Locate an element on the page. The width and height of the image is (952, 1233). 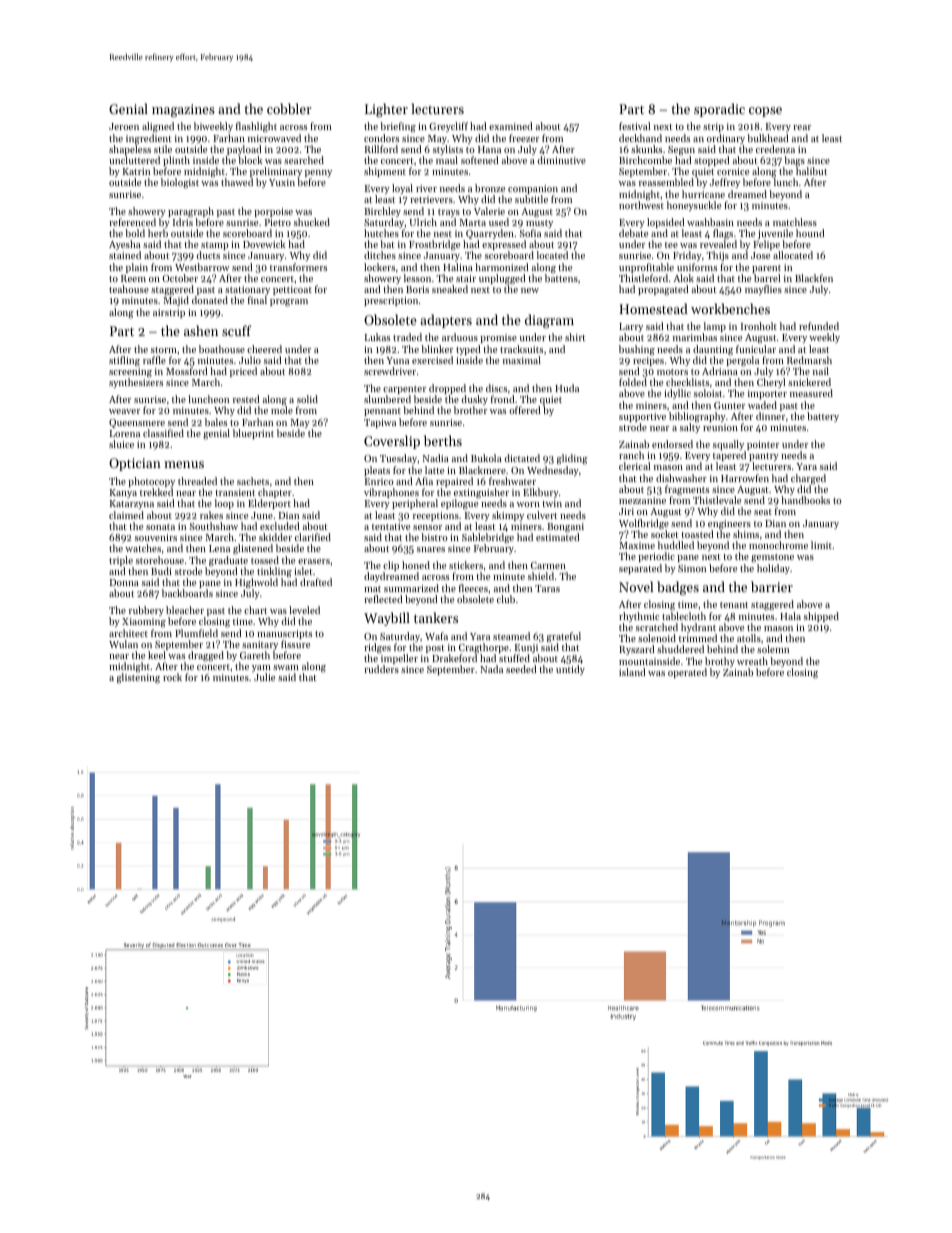
rock is located at coordinates (172, 677).
